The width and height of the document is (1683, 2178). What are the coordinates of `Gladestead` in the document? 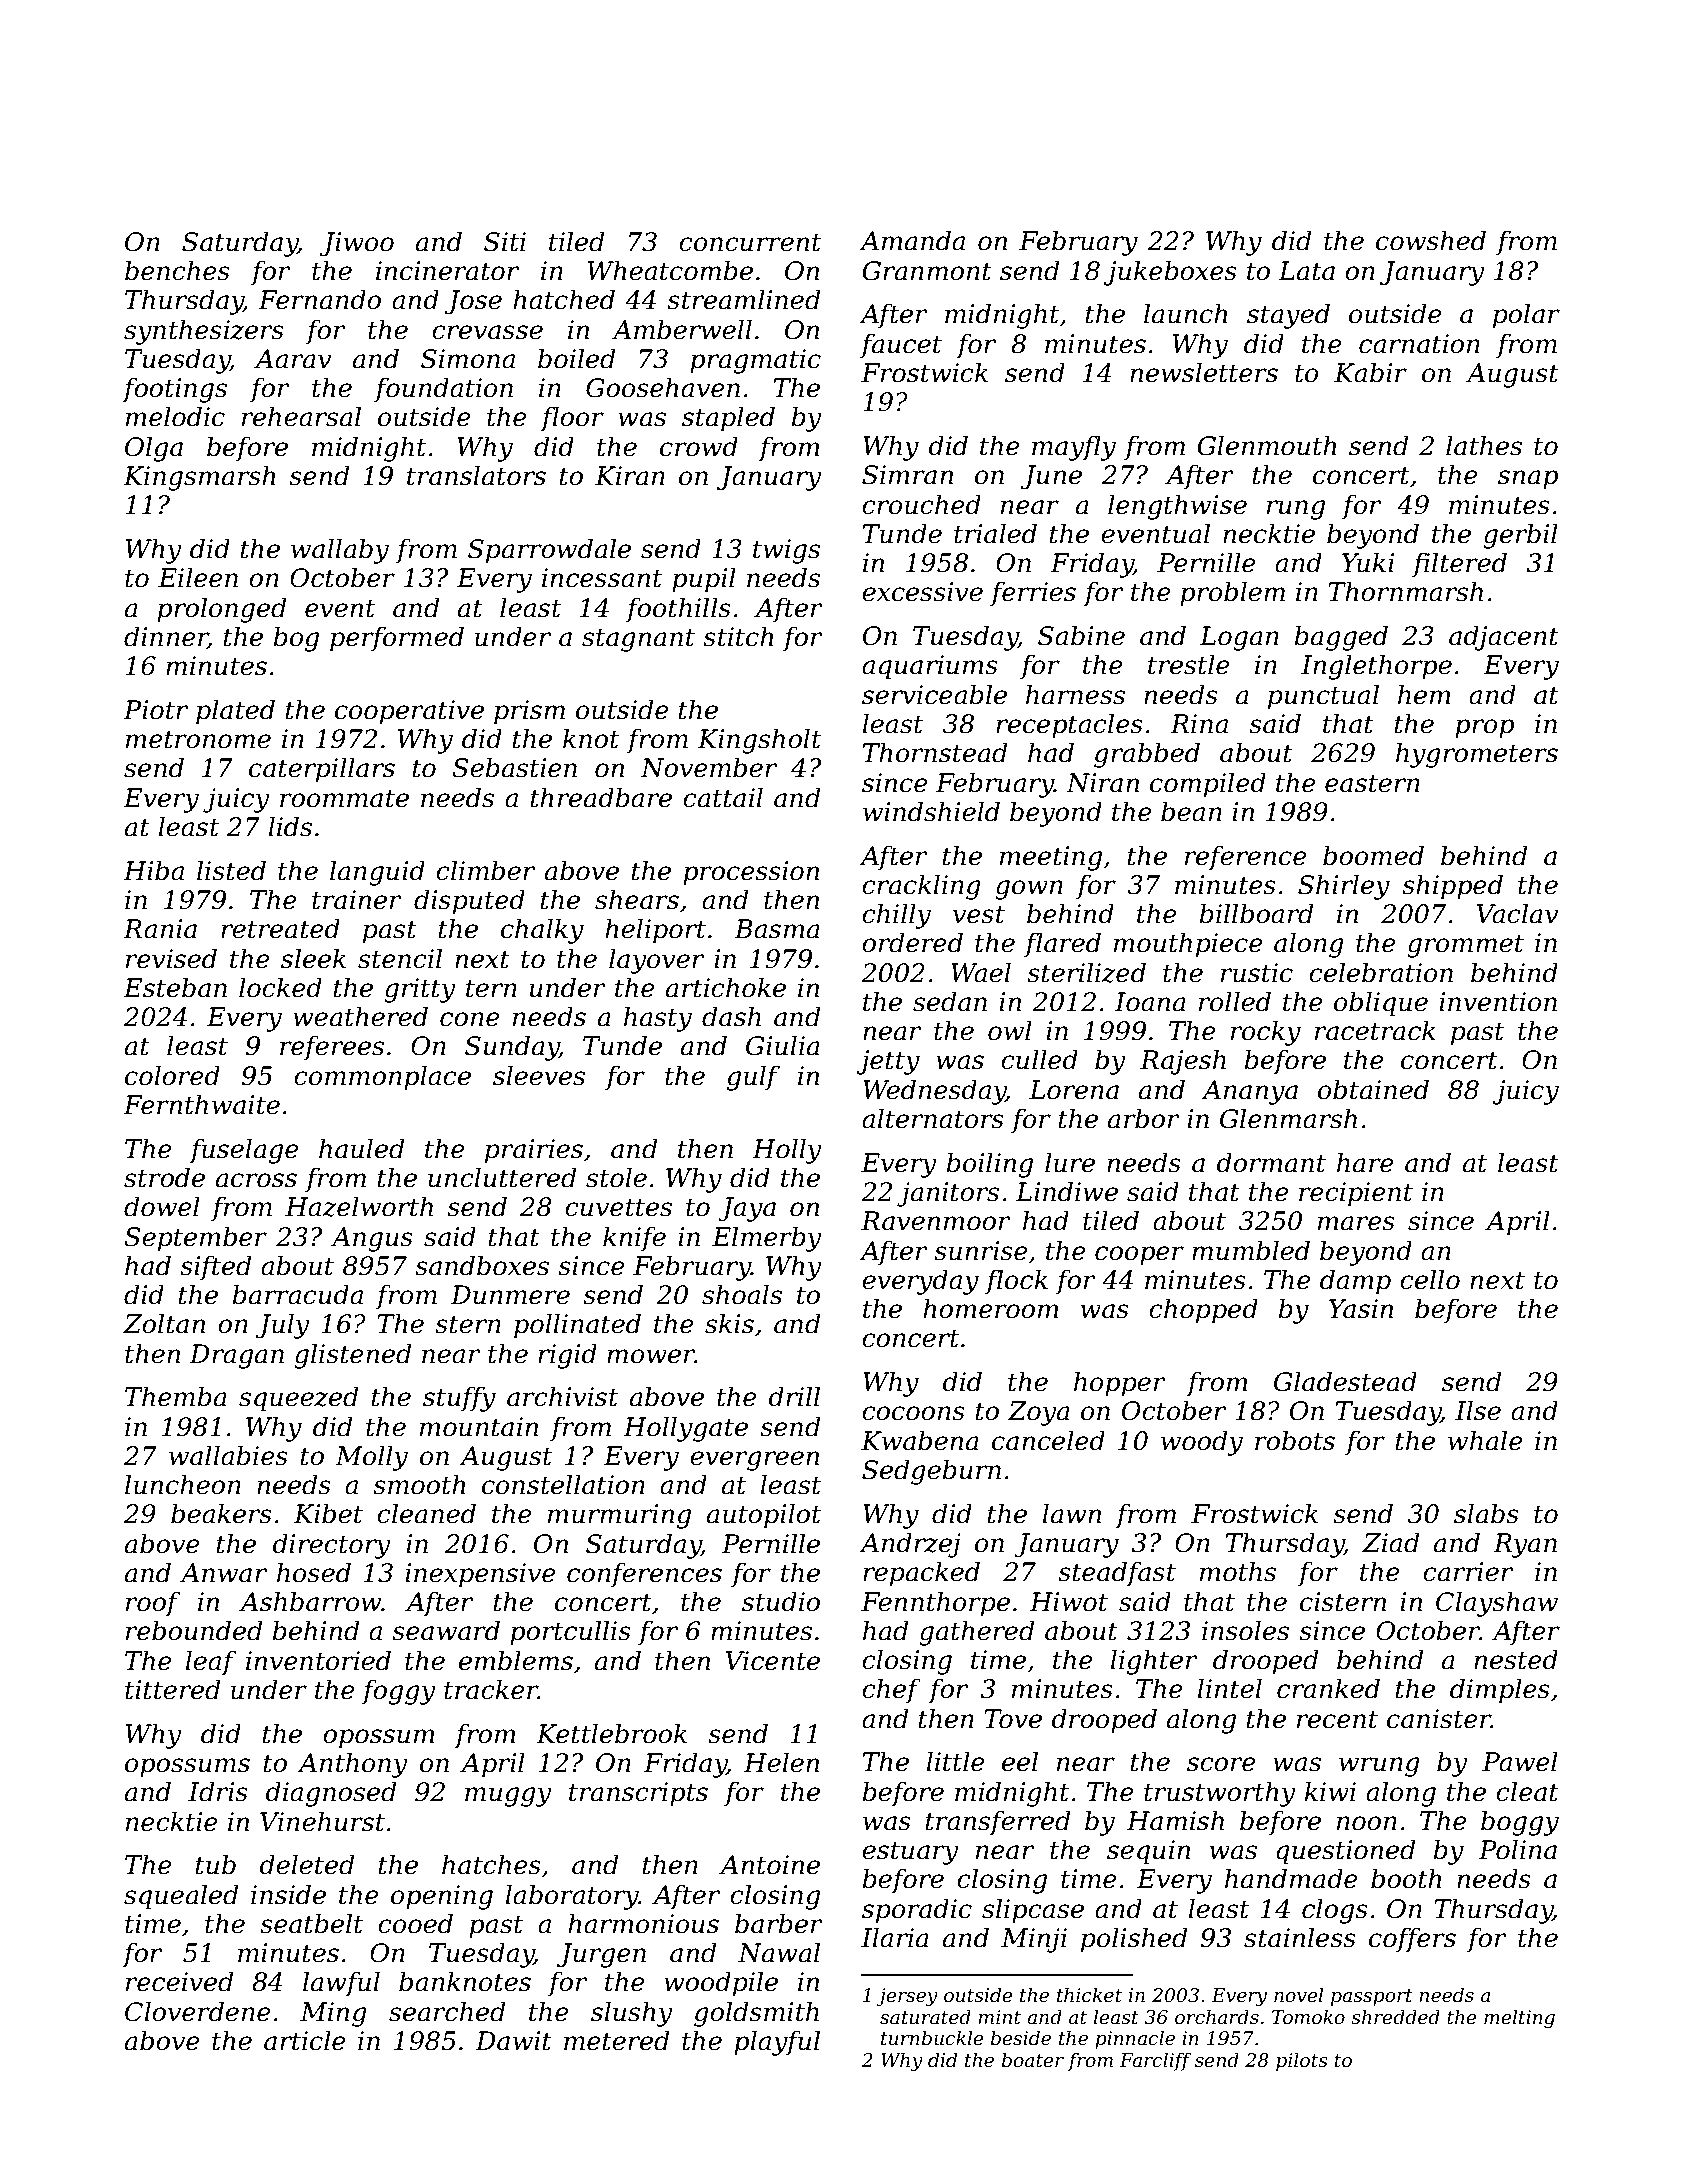 It's located at (1345, 1381).
